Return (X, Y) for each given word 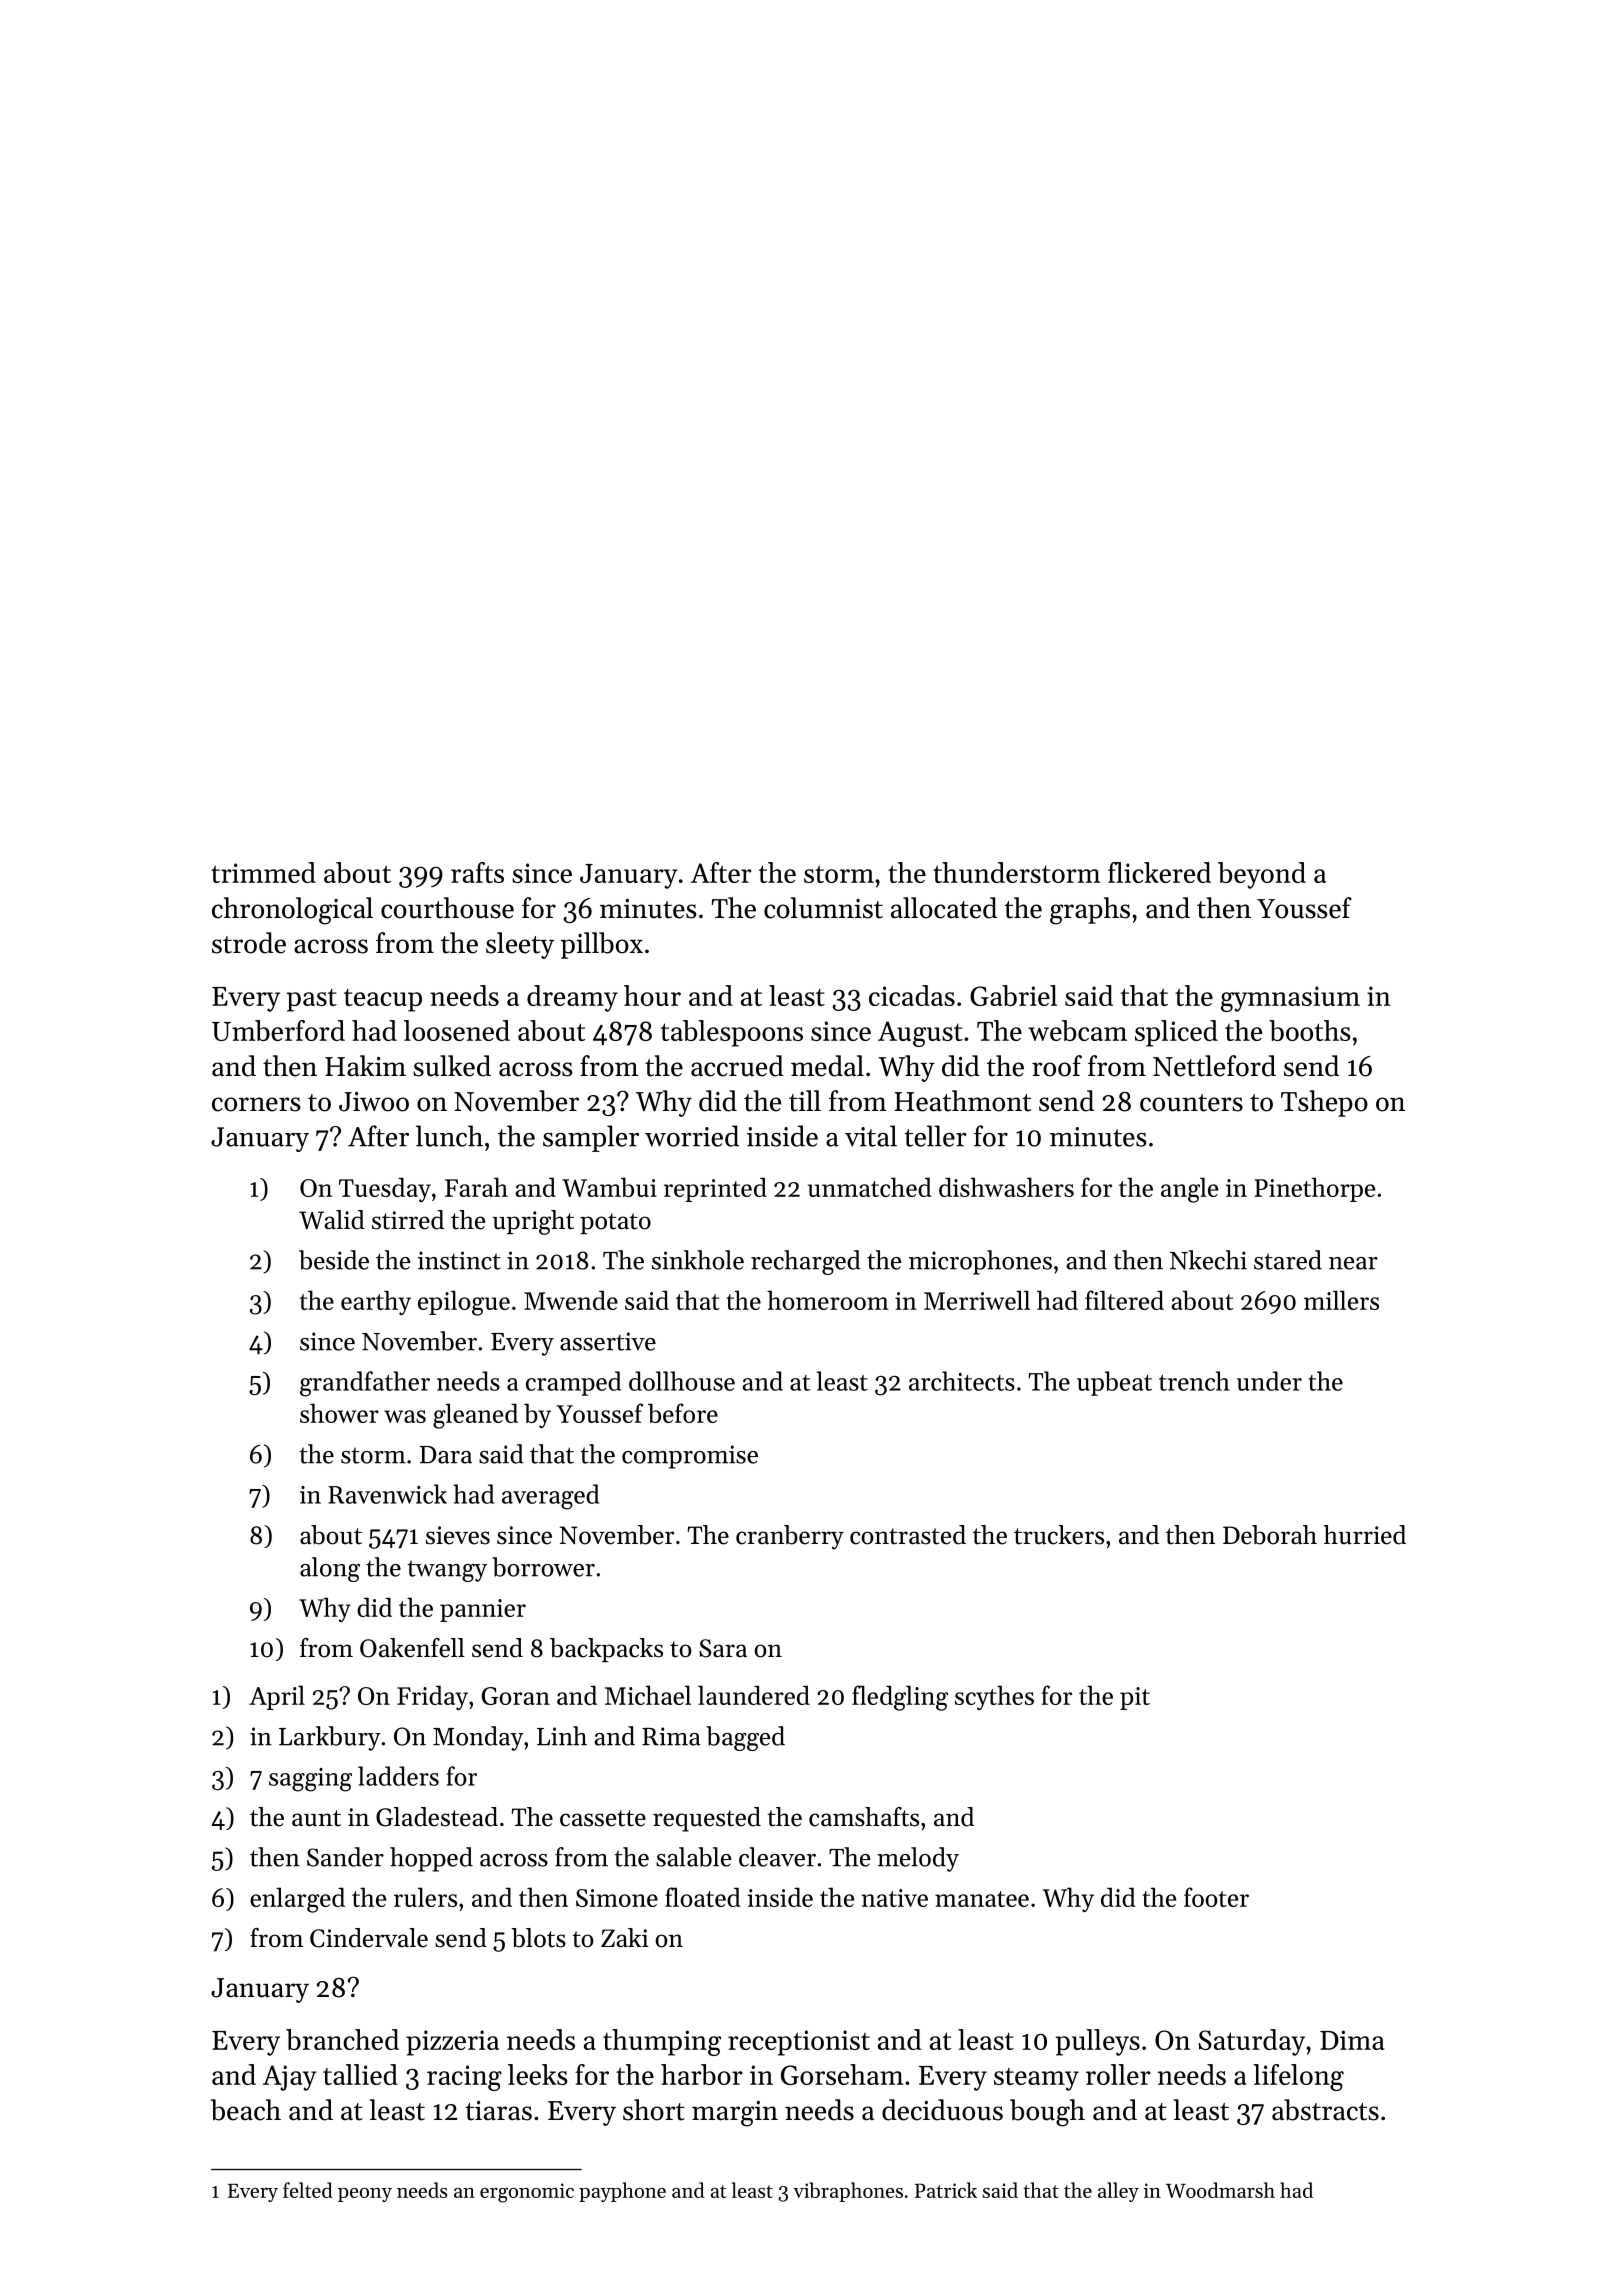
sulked (452, 1066)
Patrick (946, 2190)
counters (1191, 1103)
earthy (376, 1302)
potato (615, 1223)
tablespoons (732, 1033)
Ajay (290, 2078)
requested (707, 1819)
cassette (603, 1818)
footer (1216, 1897)
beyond (1262, 875)
